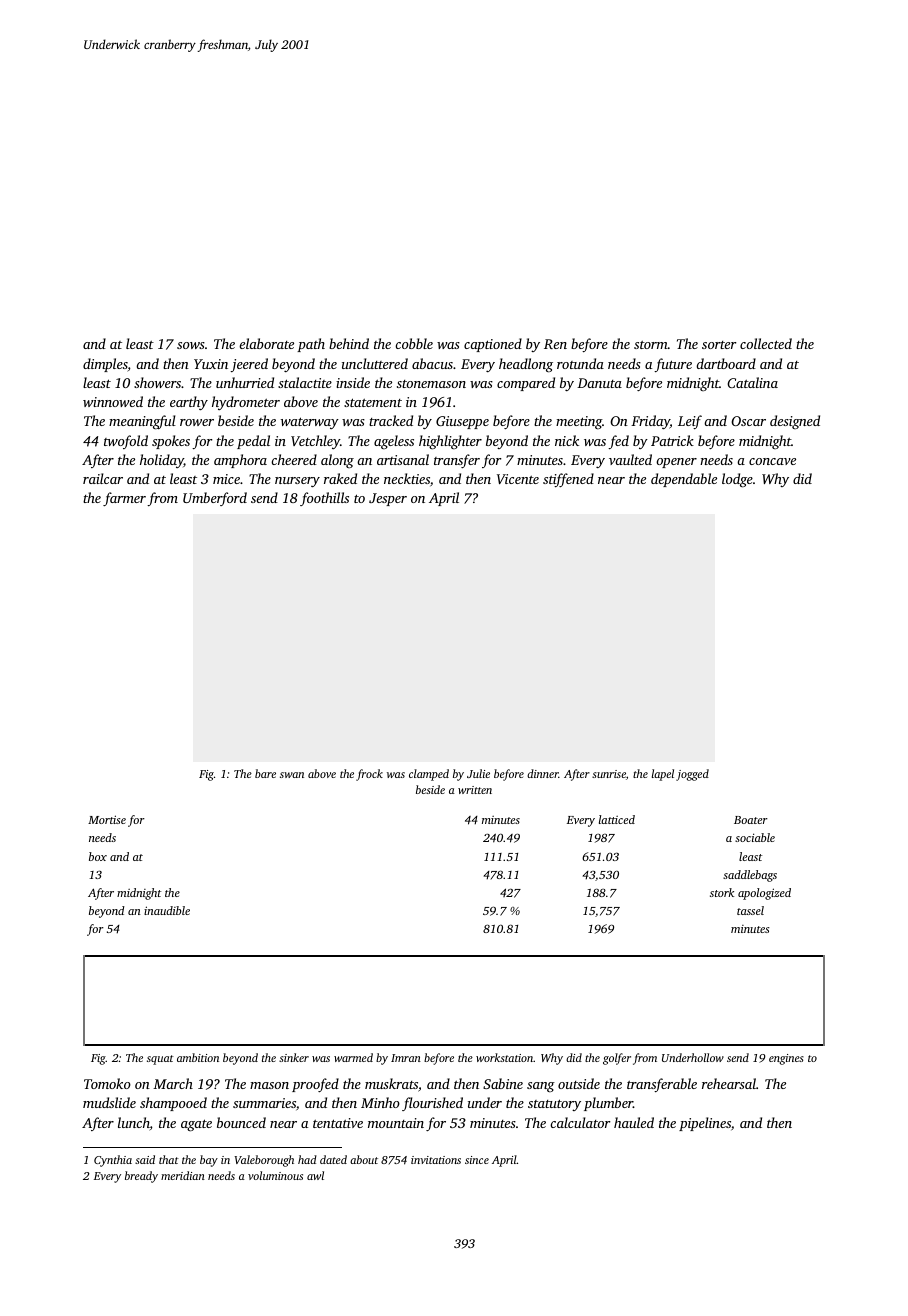  I want to click on swan, so click(292, 775).
